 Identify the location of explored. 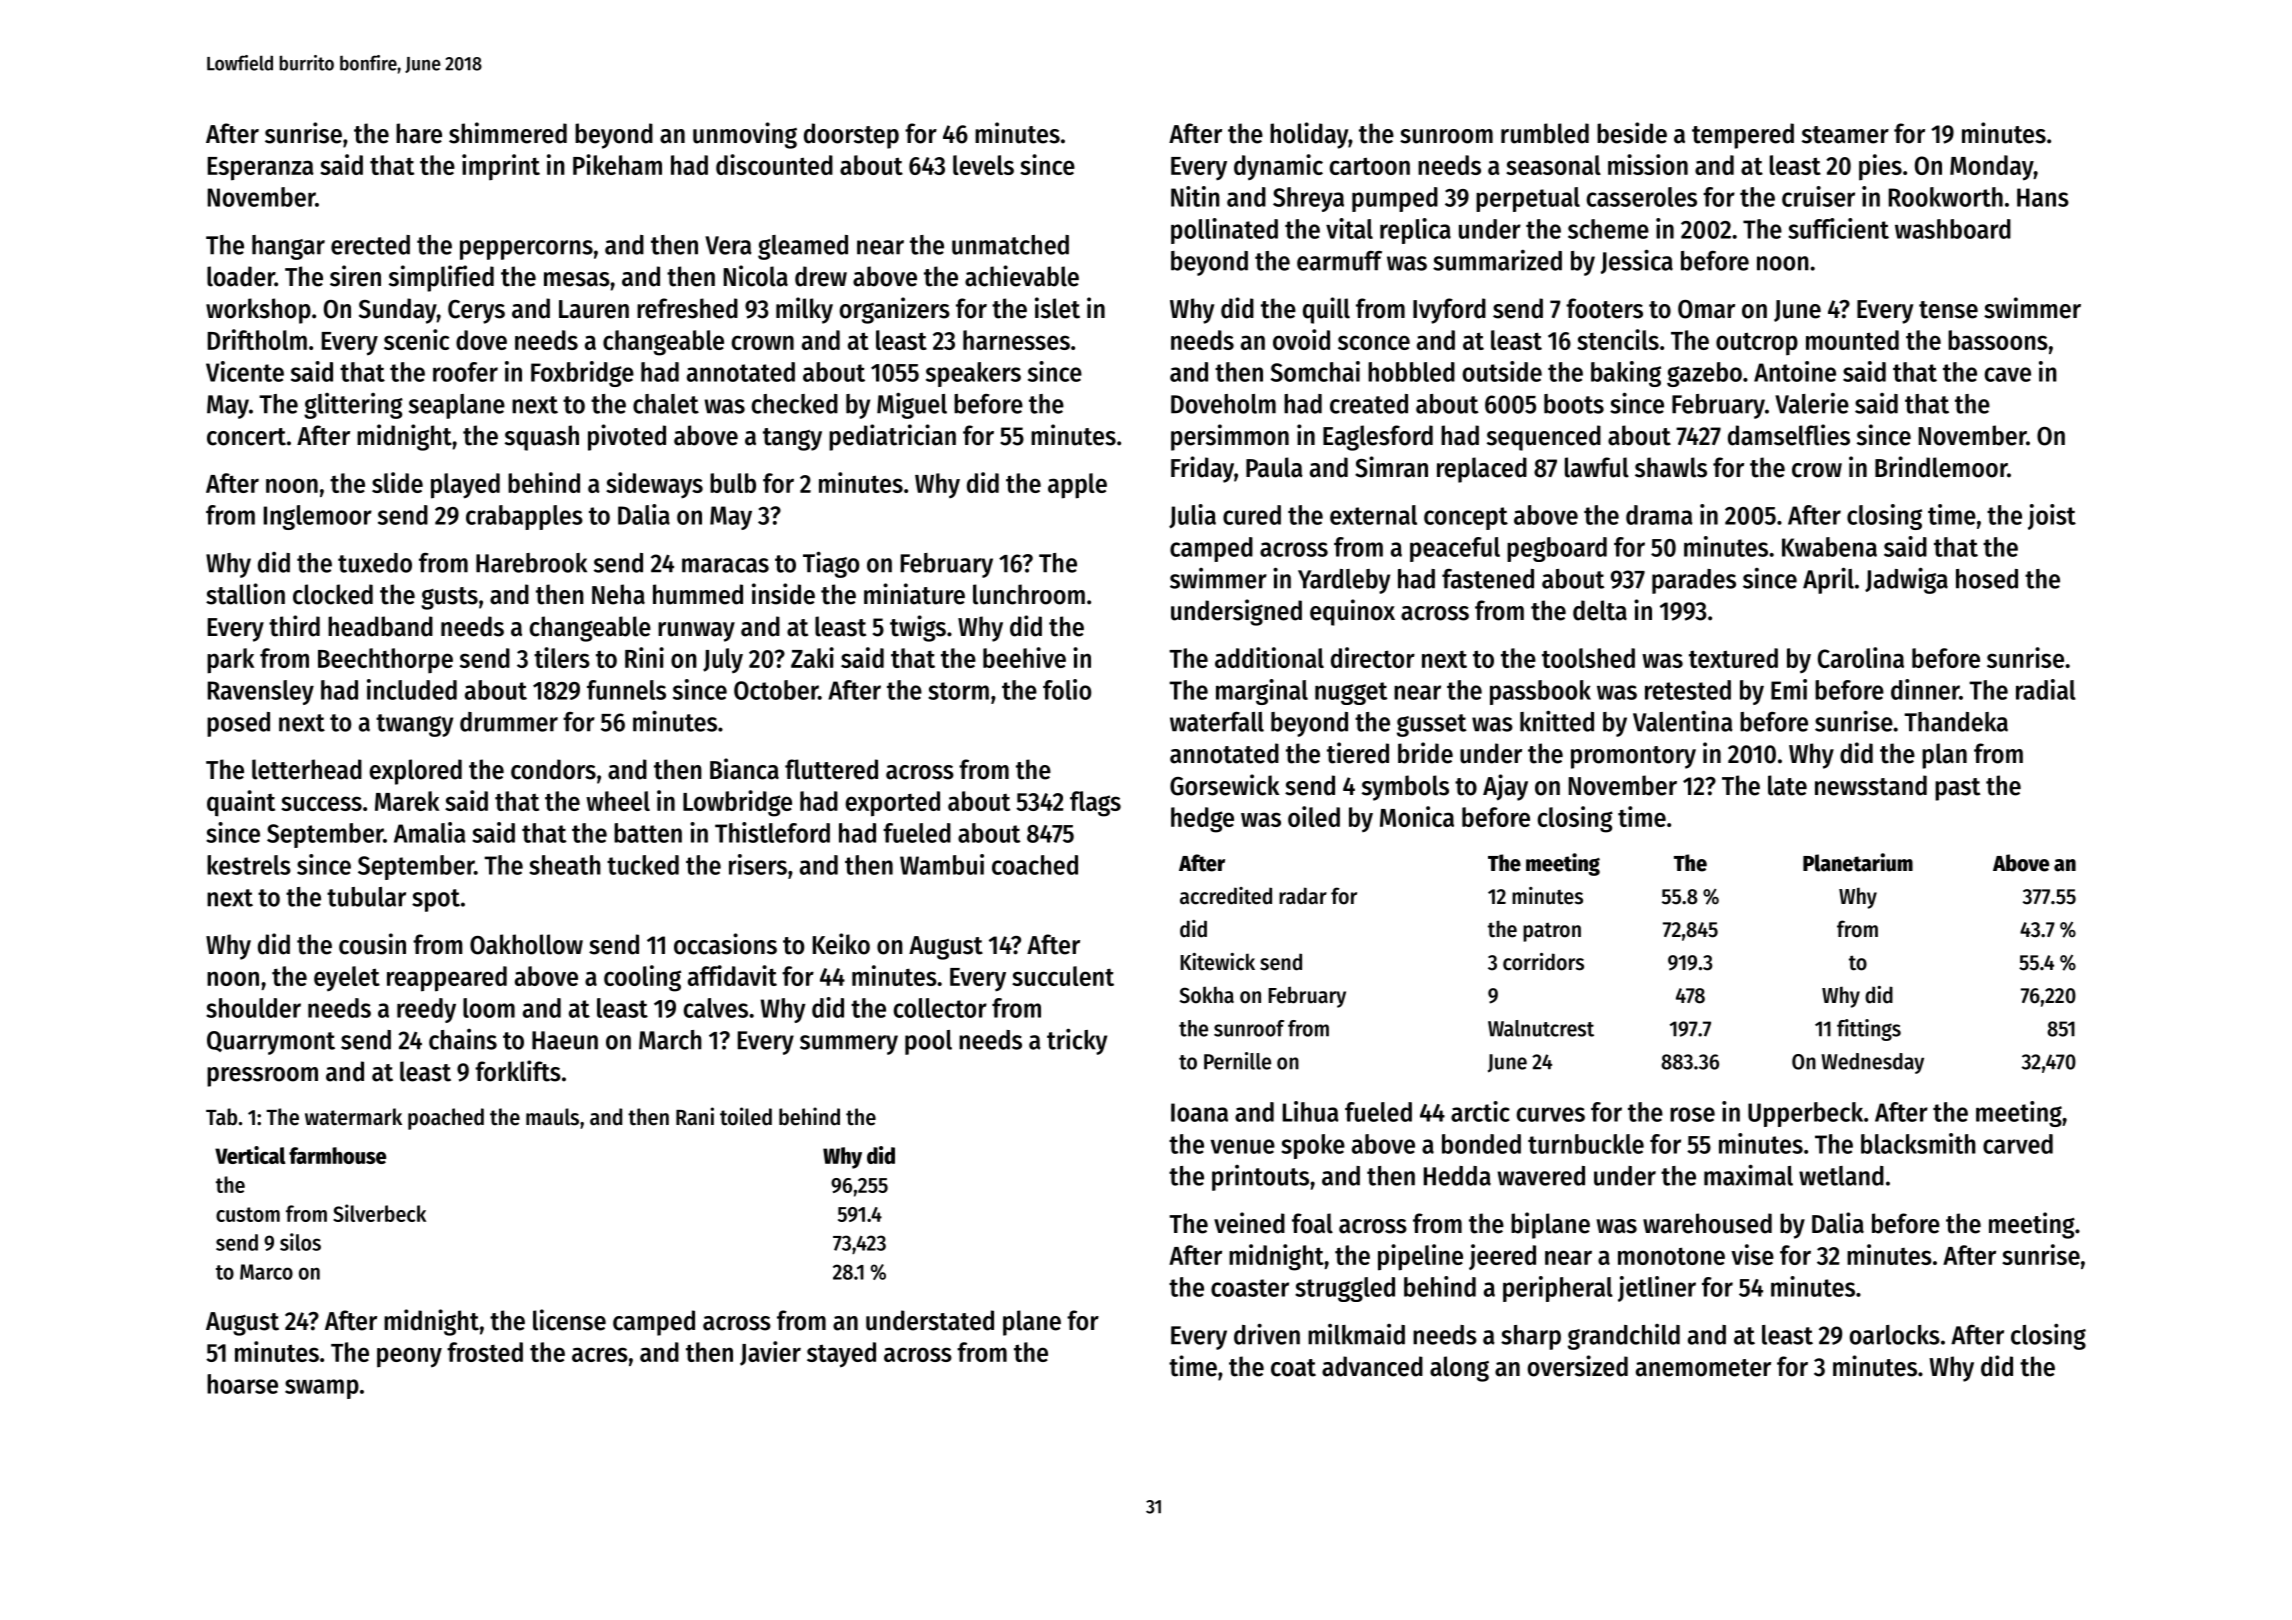
(416, 772).
